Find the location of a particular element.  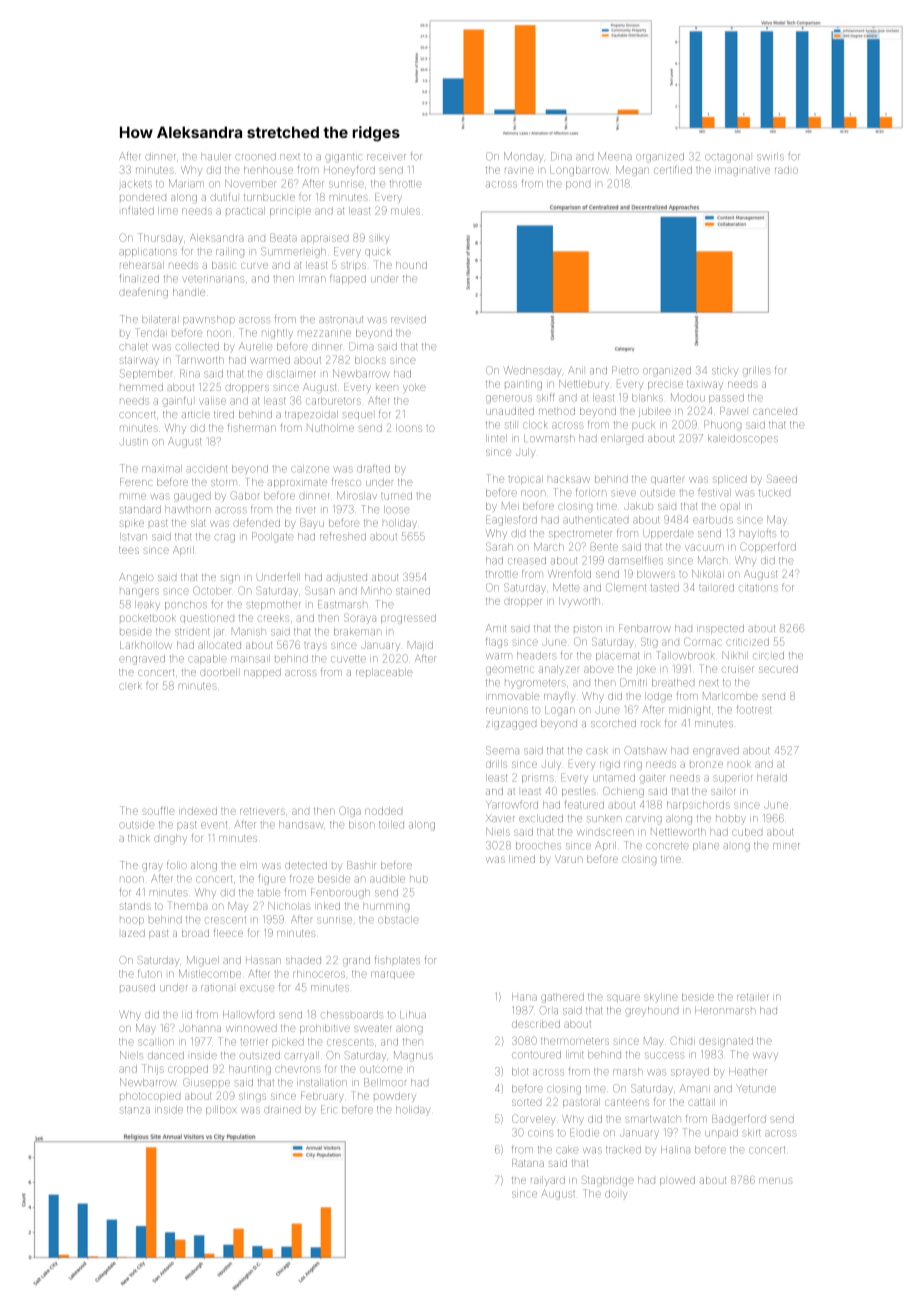

Dina is located at coordinates (561, 156).
